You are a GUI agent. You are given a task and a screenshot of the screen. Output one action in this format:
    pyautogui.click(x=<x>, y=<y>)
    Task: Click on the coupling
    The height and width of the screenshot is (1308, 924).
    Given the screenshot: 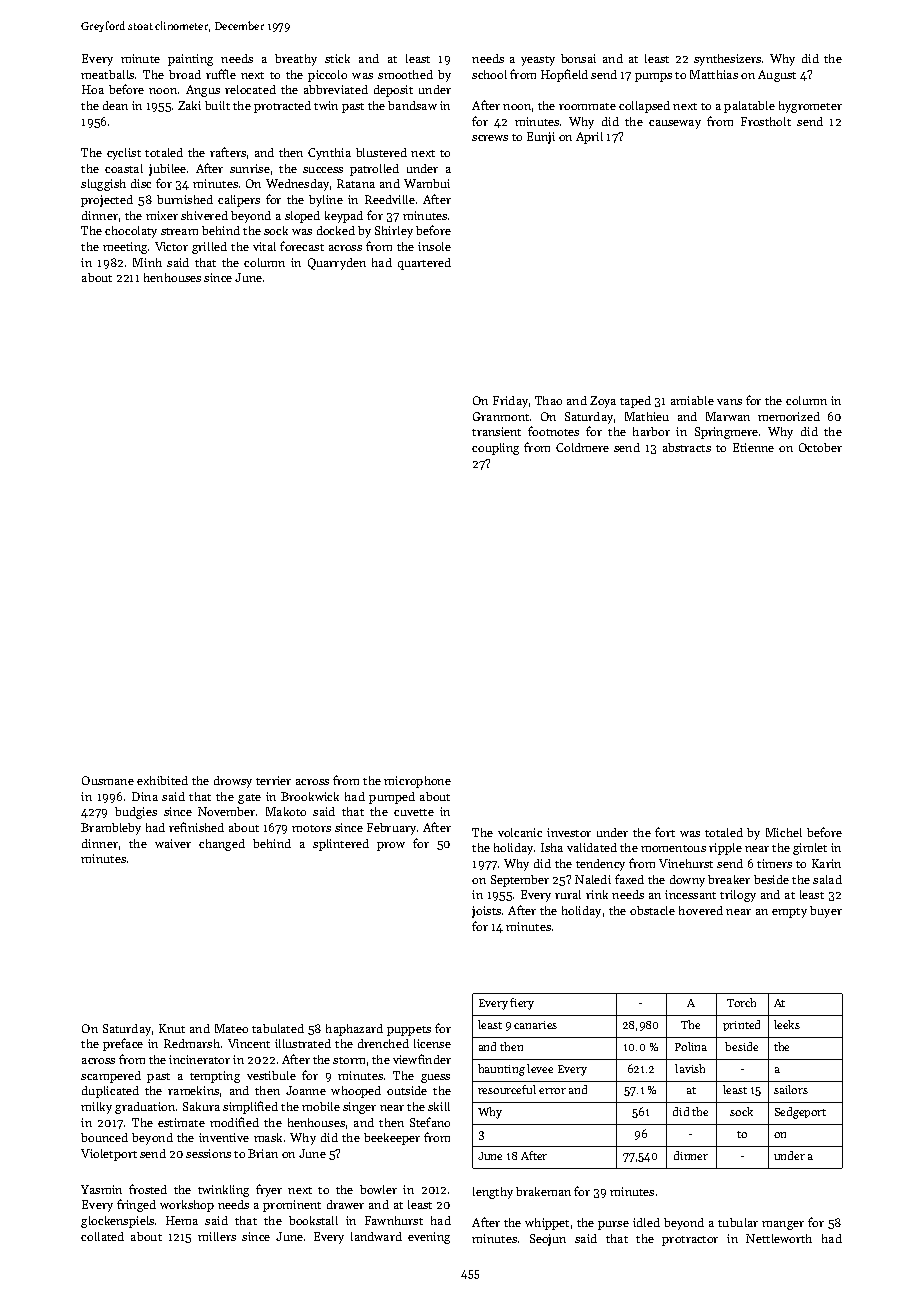 What is the action you would take?
    pyautogui.click(x=495, y=449)
